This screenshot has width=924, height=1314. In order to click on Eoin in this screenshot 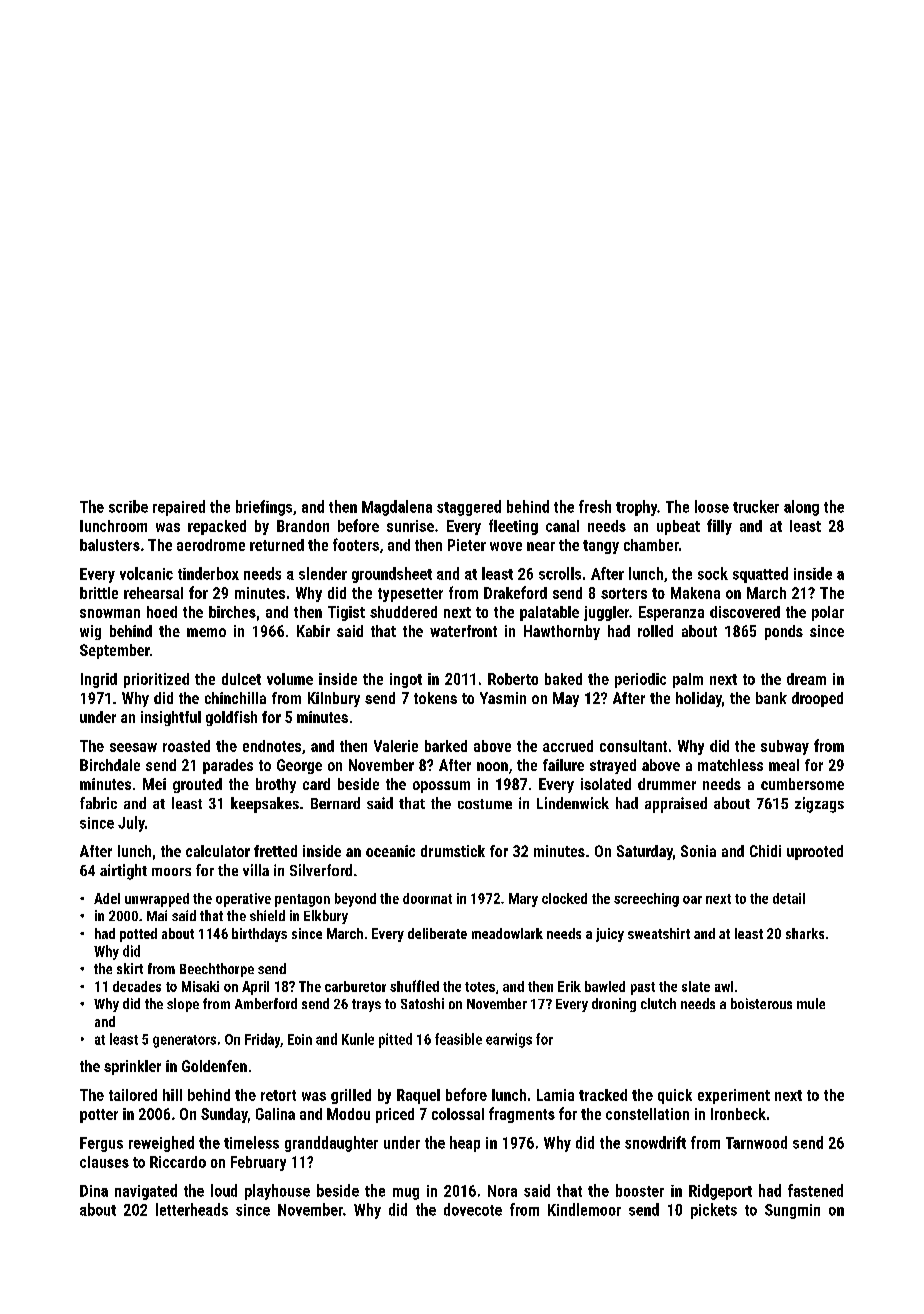, I will do `click(300, 1039)`.
